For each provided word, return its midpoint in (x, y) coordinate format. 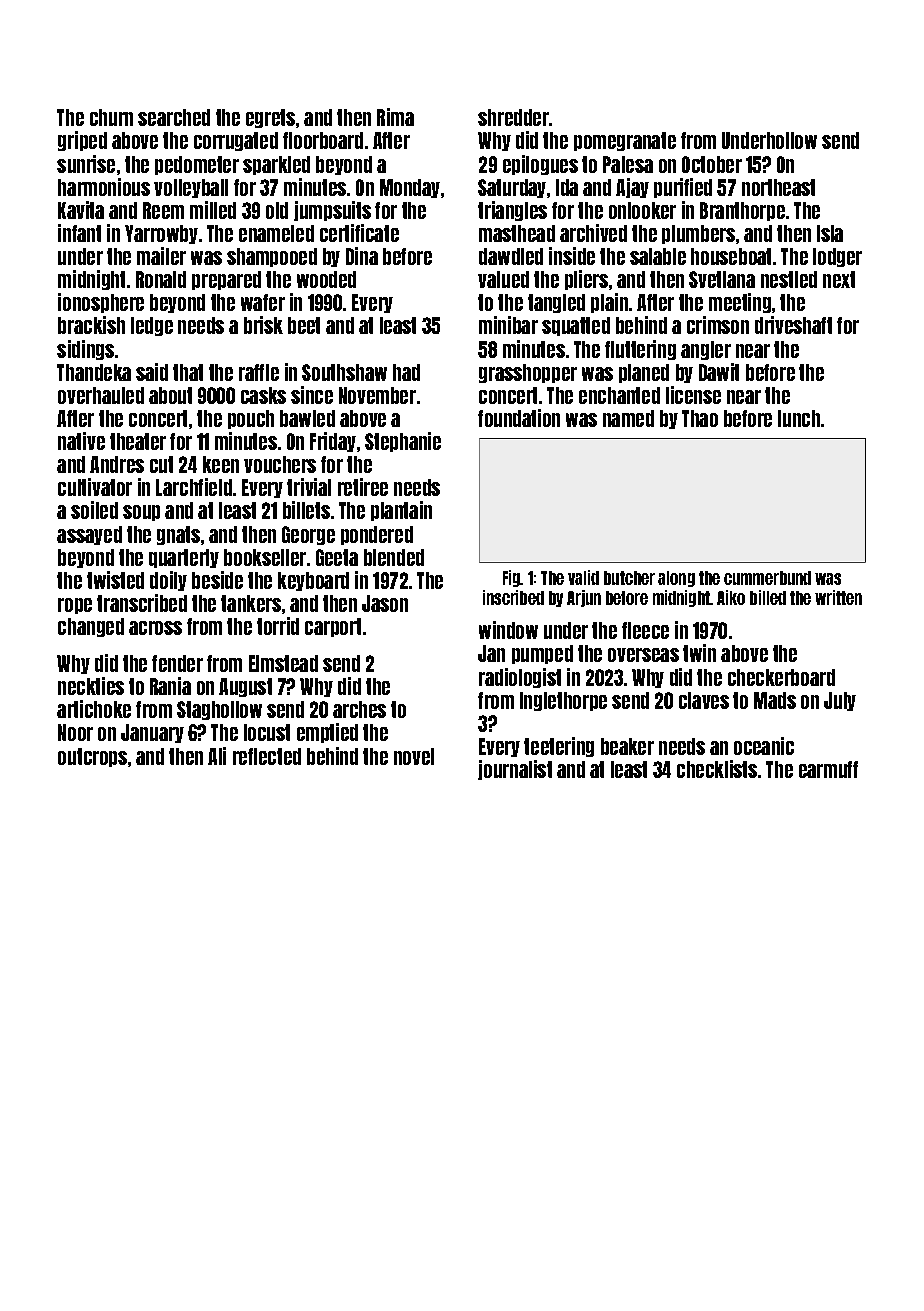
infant (79, 233)
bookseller (265, 557)
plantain (401, 511)
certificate (359, 233)
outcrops (92, 757)
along (676, 579)
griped (82, 141)
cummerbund (767, 578)
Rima (395, 117)
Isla (830, 233)
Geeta (337, 557)
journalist (515, 770)
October (712, 164)
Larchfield (194, 487)
